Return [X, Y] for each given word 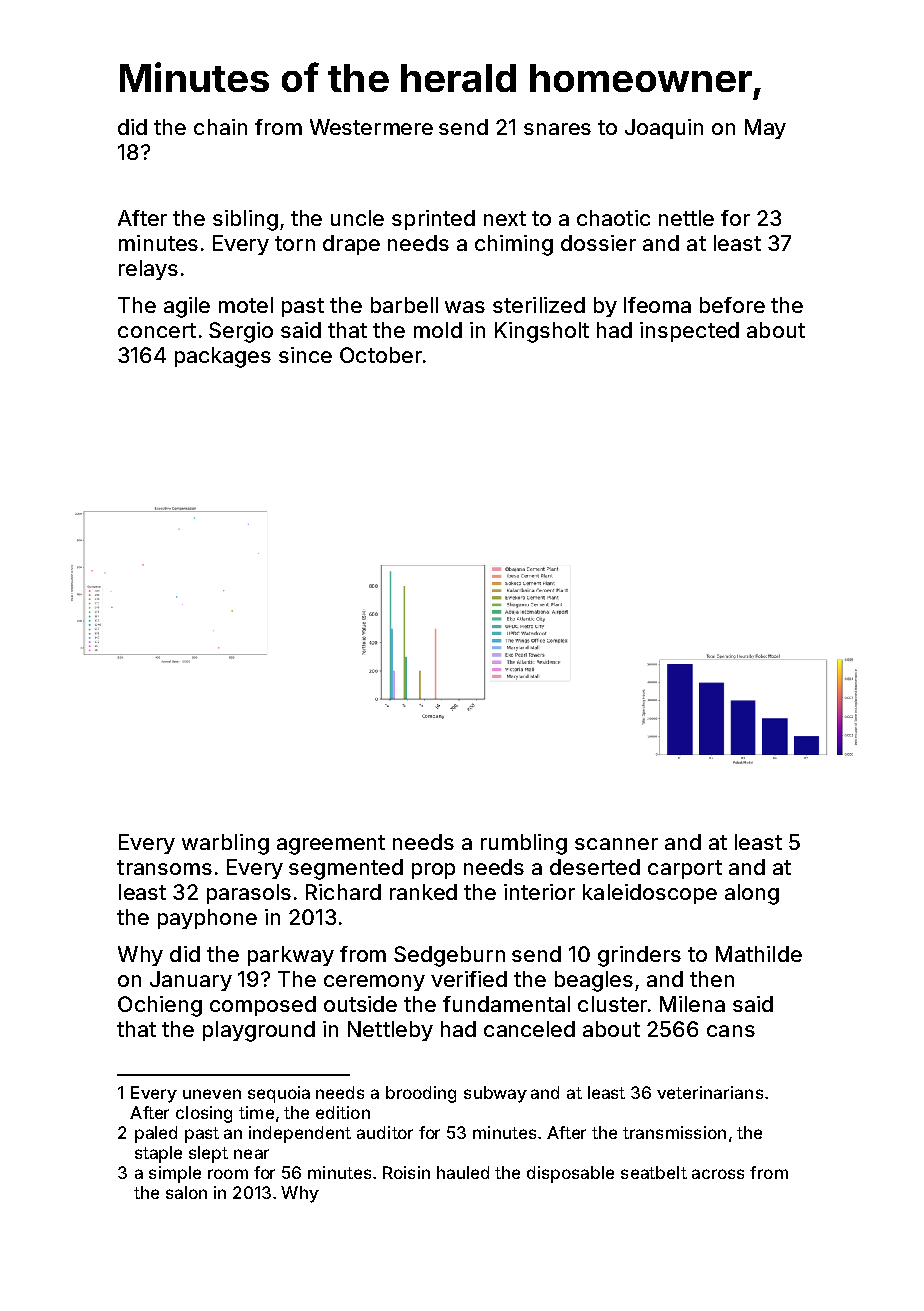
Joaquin [664, 129]
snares [557, 129]
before [732, 305]
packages [223, 357]
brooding [421, 1094]
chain [220, 127]
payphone [207, 919]
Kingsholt [542, 332]
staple [158, 1154]
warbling [225, 844]
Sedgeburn [449, 956]
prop [433, 871]
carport [685, 869]
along [752, 894]
